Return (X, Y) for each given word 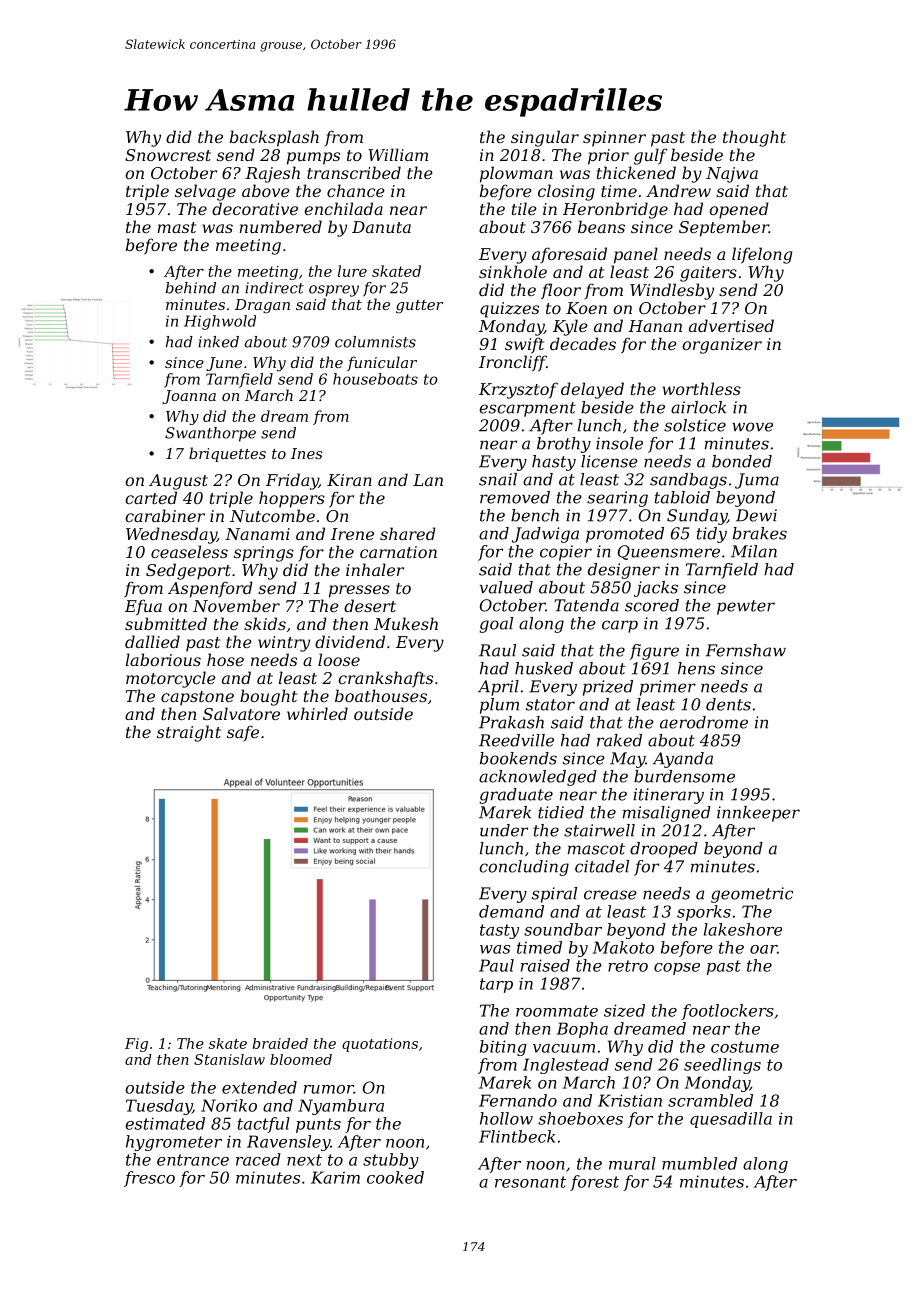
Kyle (570, 327)
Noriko (229, 1105)
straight (189, 733)
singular (545, 138)
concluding (524, 868)
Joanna (189, 397)
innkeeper (758, 814)
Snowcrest (168, 155)
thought (754, 138)
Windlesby (672, 291)
